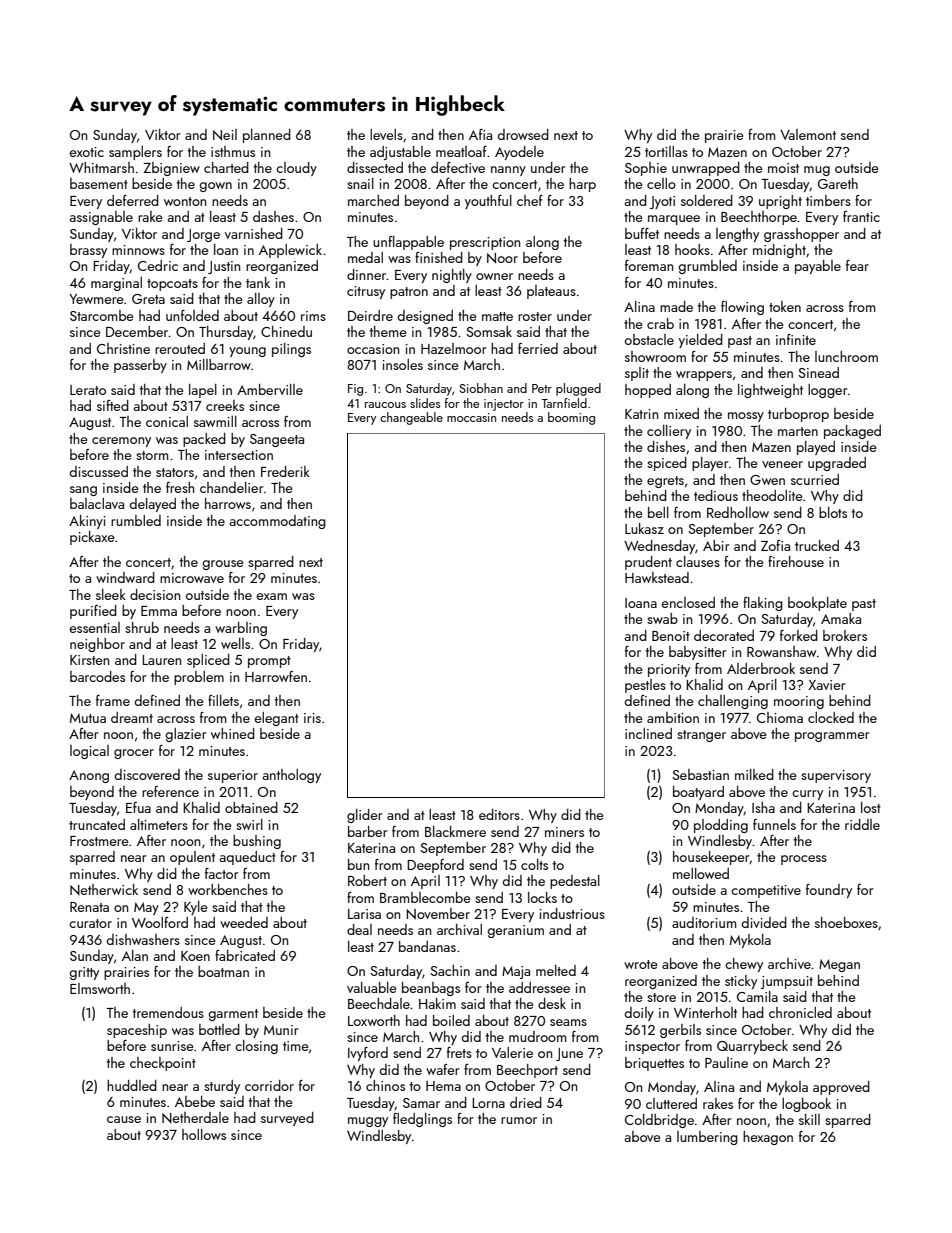  Describe the element at coordinates (223, 565) in the screenshot. I see `grouse` at that location.
